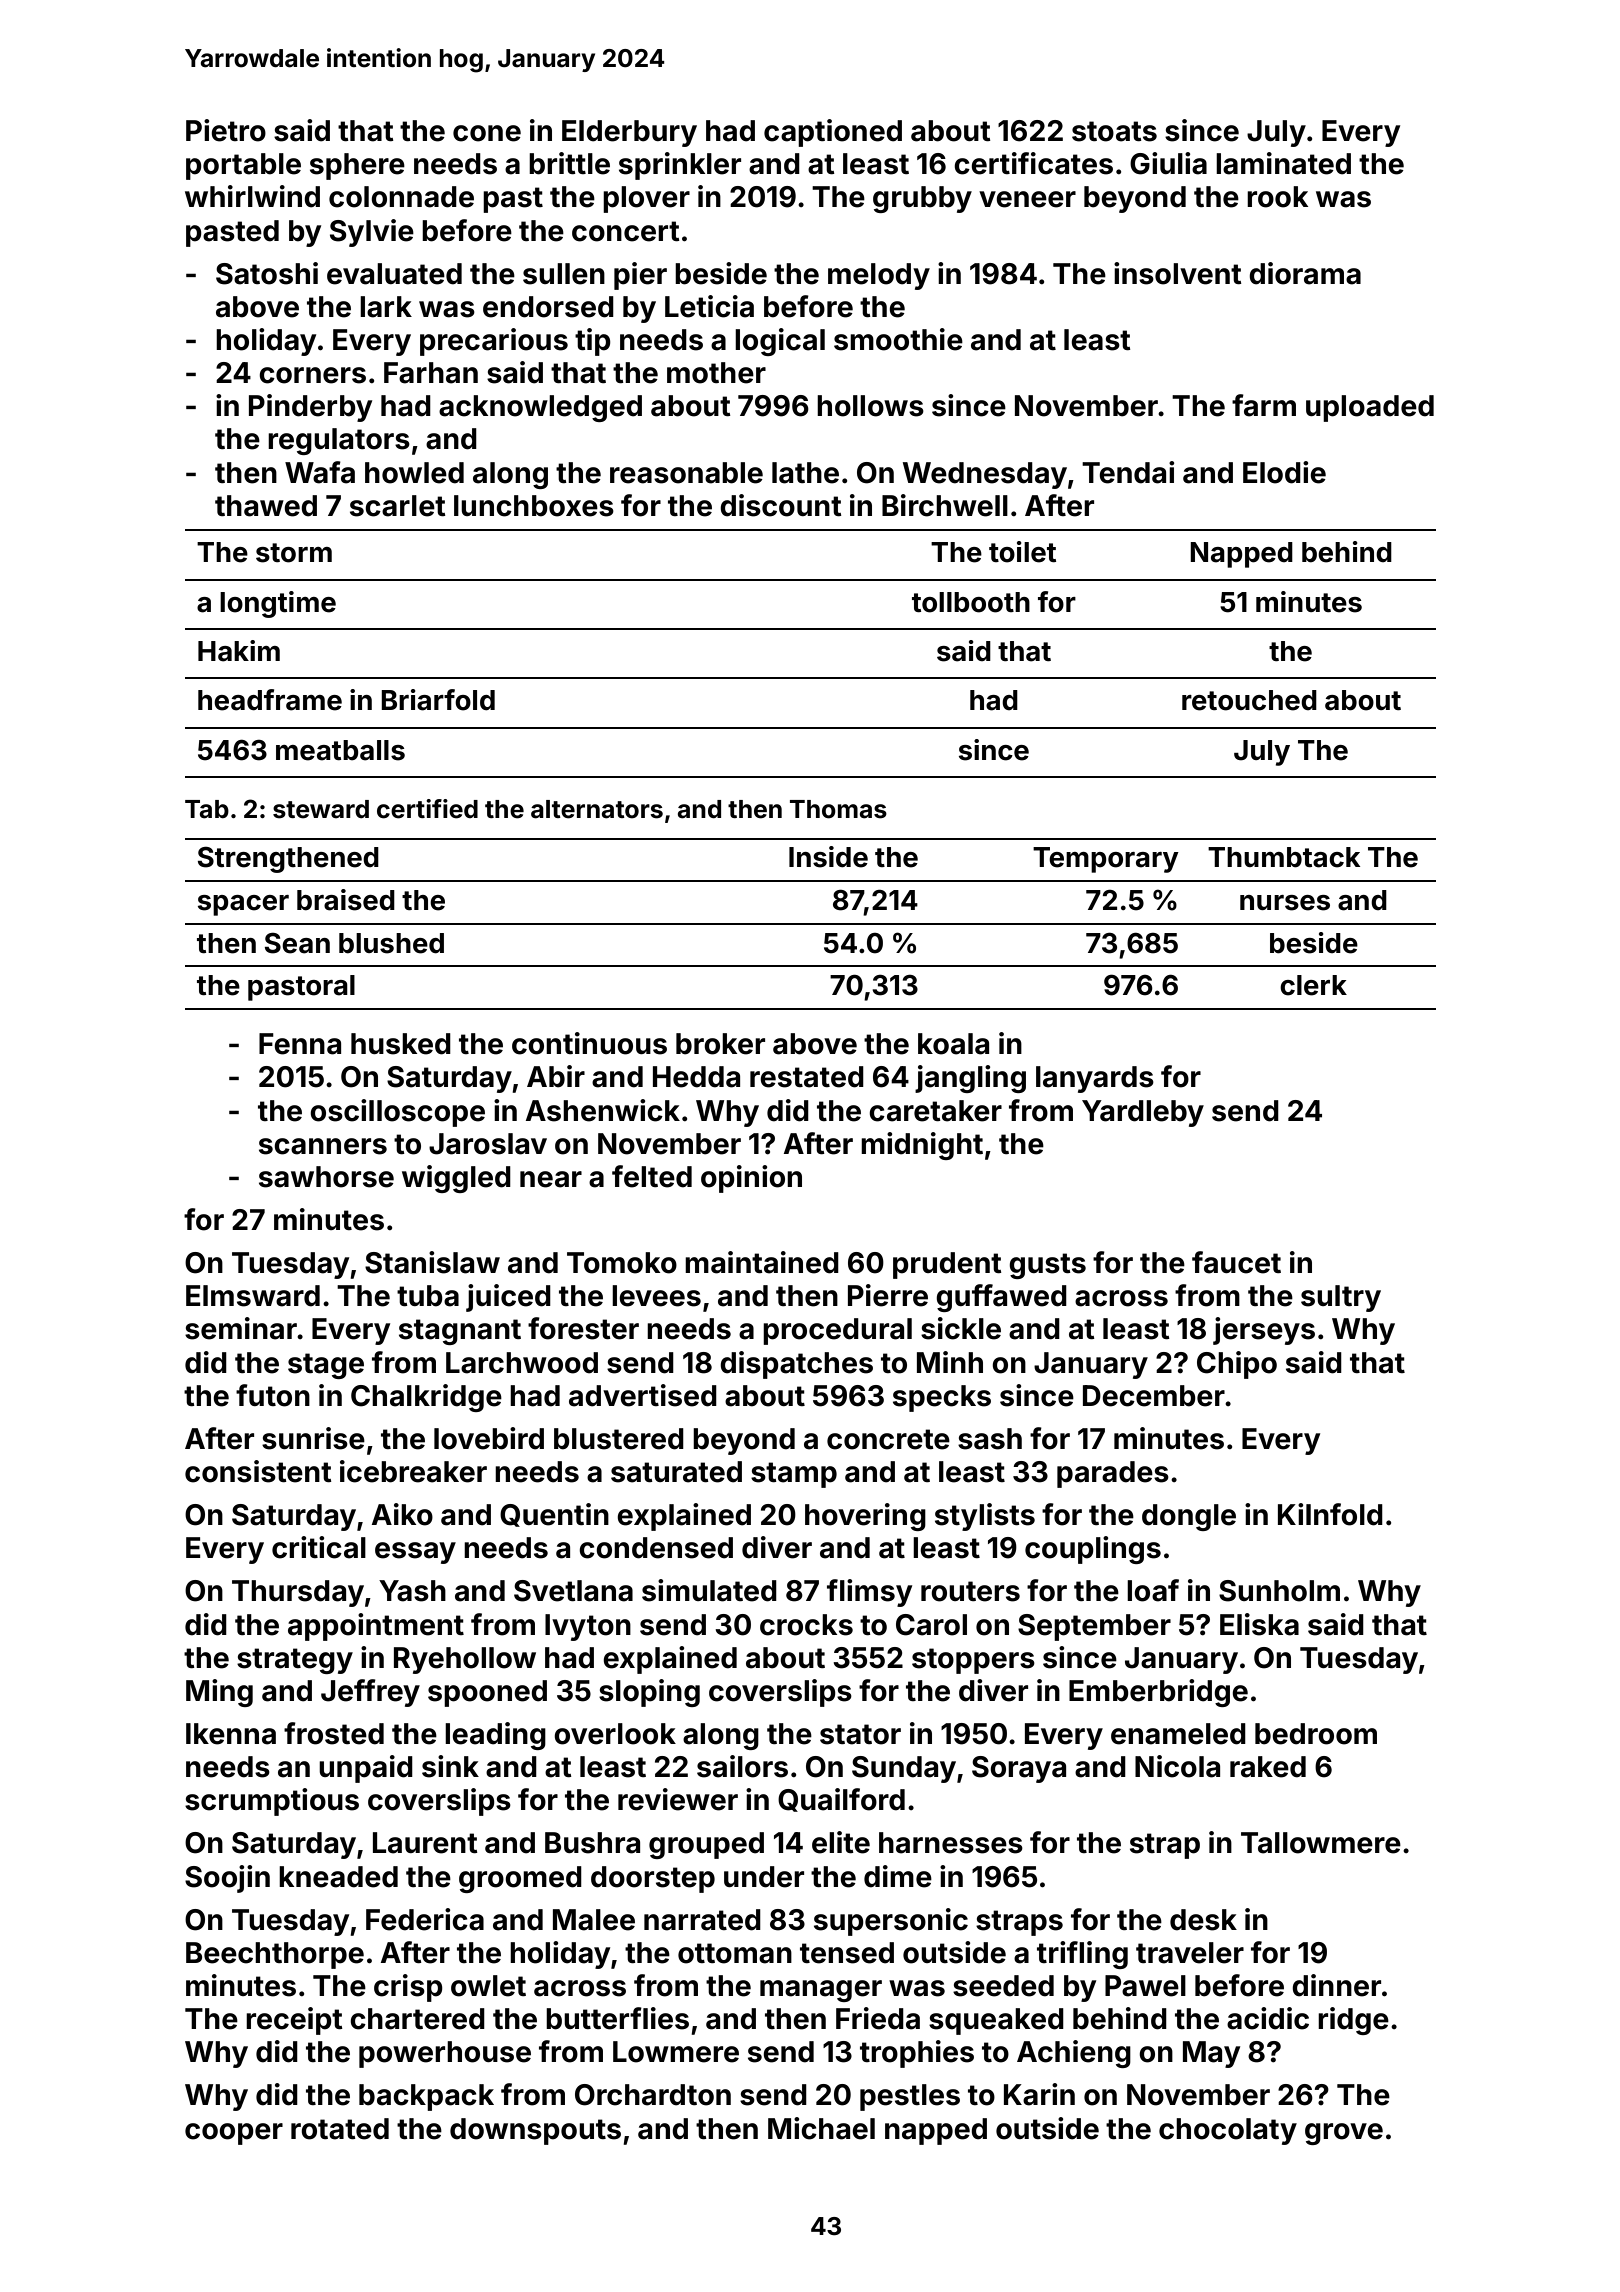  Describe the element at coordinates (1284, 857) in the screenshot. I see `Thumbtack` at that location.
